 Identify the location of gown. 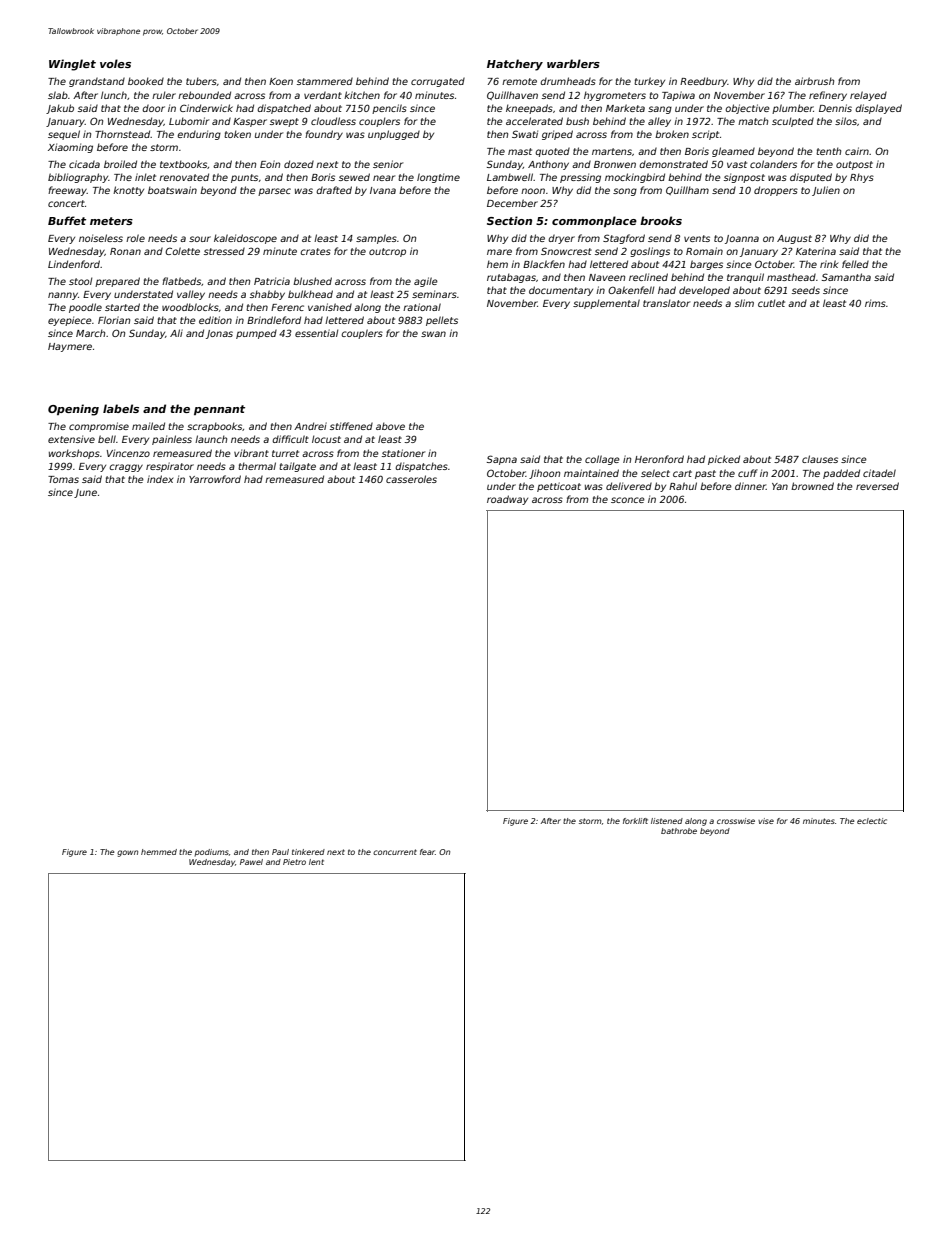
(127, 853).
